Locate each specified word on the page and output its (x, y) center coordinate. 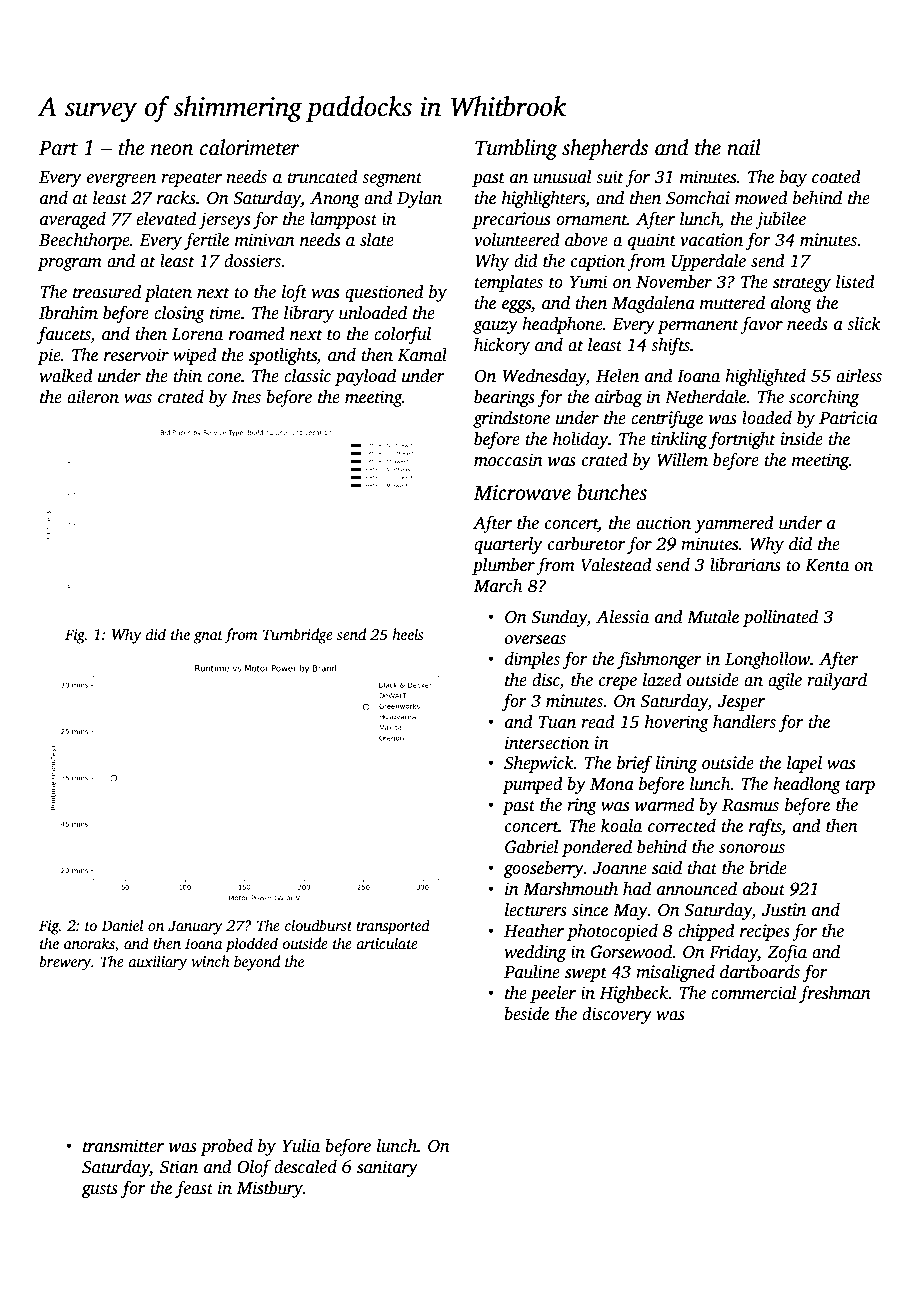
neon (172, 150)
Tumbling (516, 149)
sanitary (387, 1168)
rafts (765, 827)
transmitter (123, 1146)
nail (744, 147)
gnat (208, 637)
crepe (618, 683)
